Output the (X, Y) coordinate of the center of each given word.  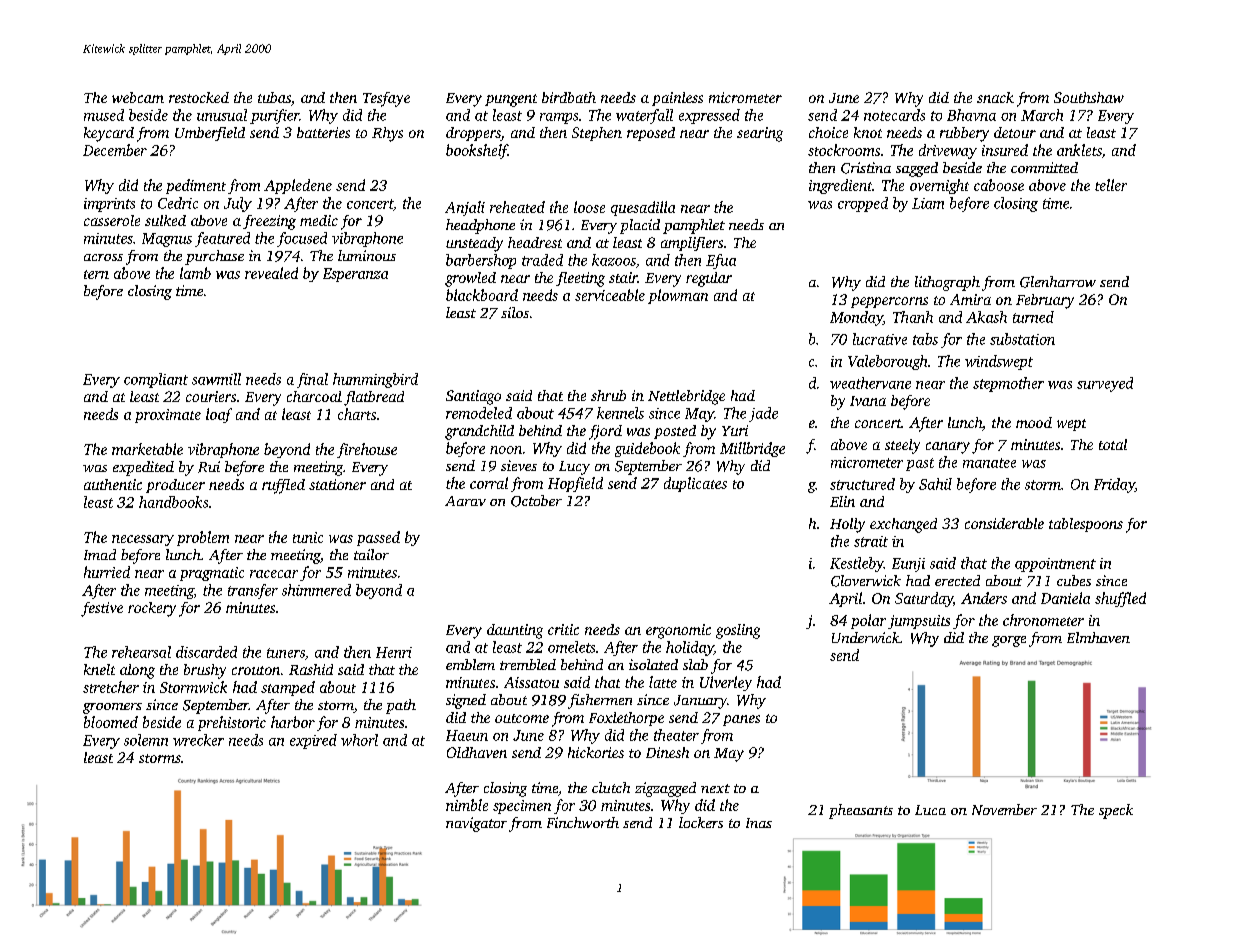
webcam (138, 97)
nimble (467, 805)
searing (760, 134)
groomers (112, 708)
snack (995, 97)
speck (1116, 811)
